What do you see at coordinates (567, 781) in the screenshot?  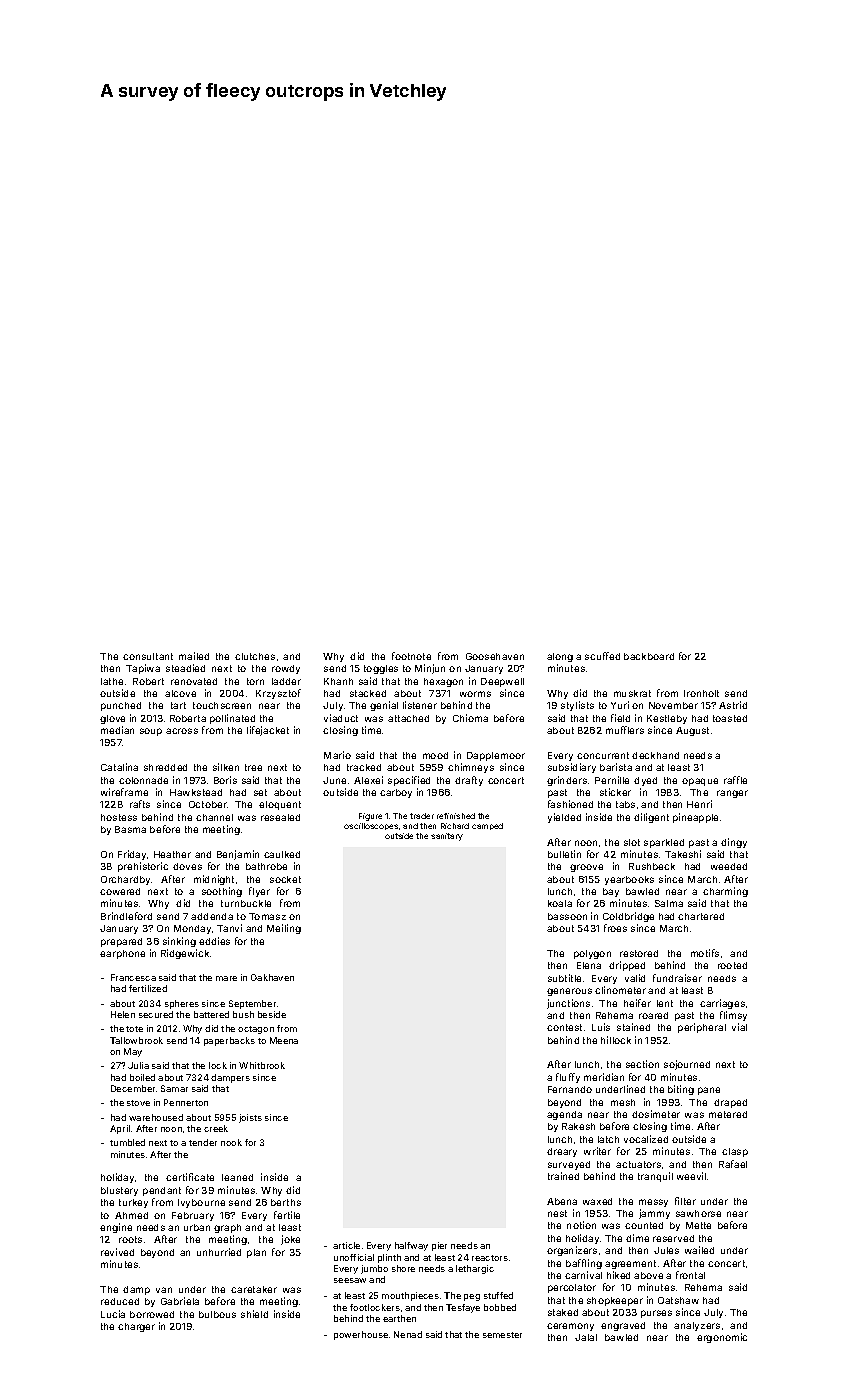 I see `grinders` at bounding box center [567, 781].
